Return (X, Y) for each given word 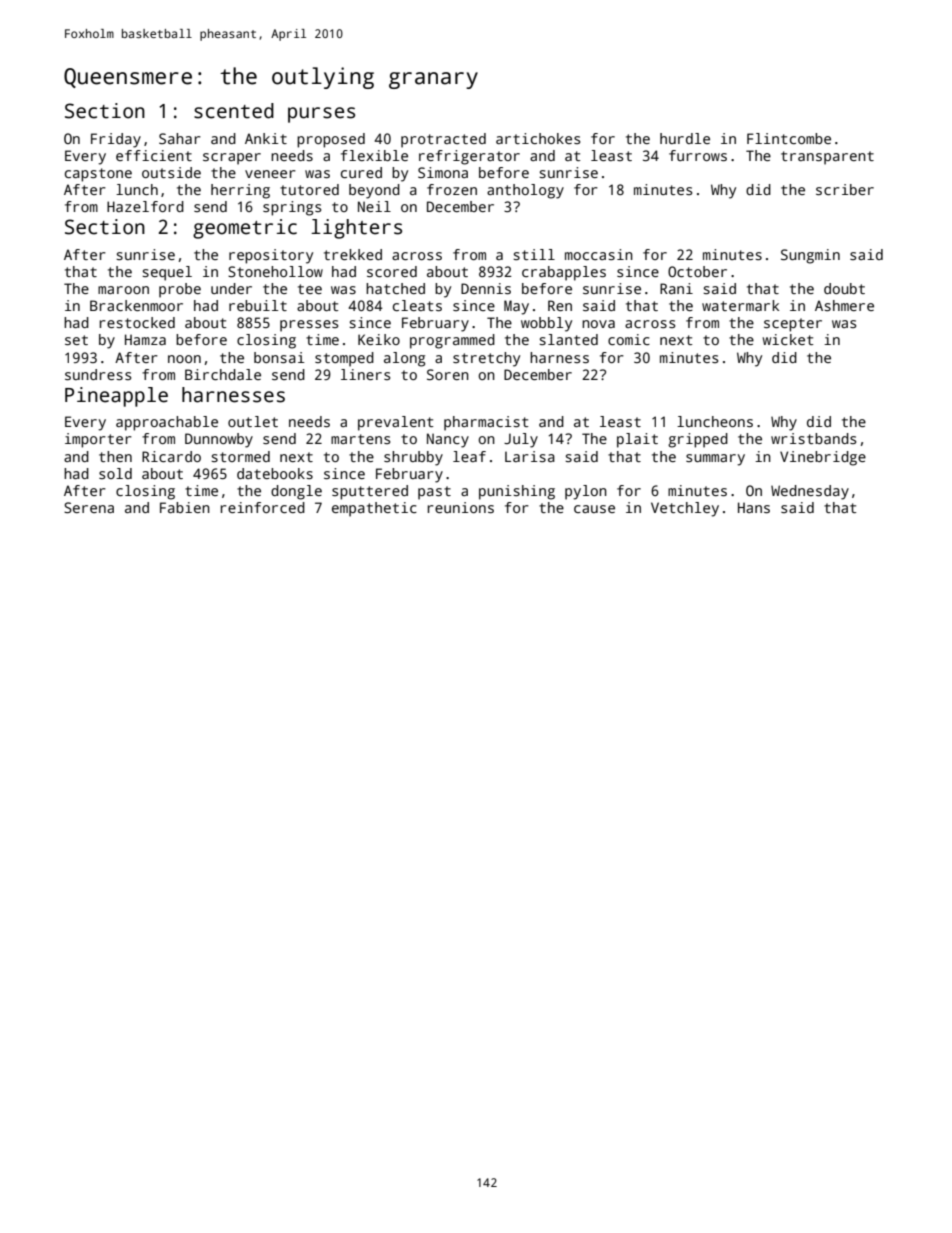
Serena (89, 507)
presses (309, 326)
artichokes (538, 138)
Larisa (530, 456)
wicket (788, 339)
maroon (123, 290)
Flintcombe (789, 138)
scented (234, 111)
